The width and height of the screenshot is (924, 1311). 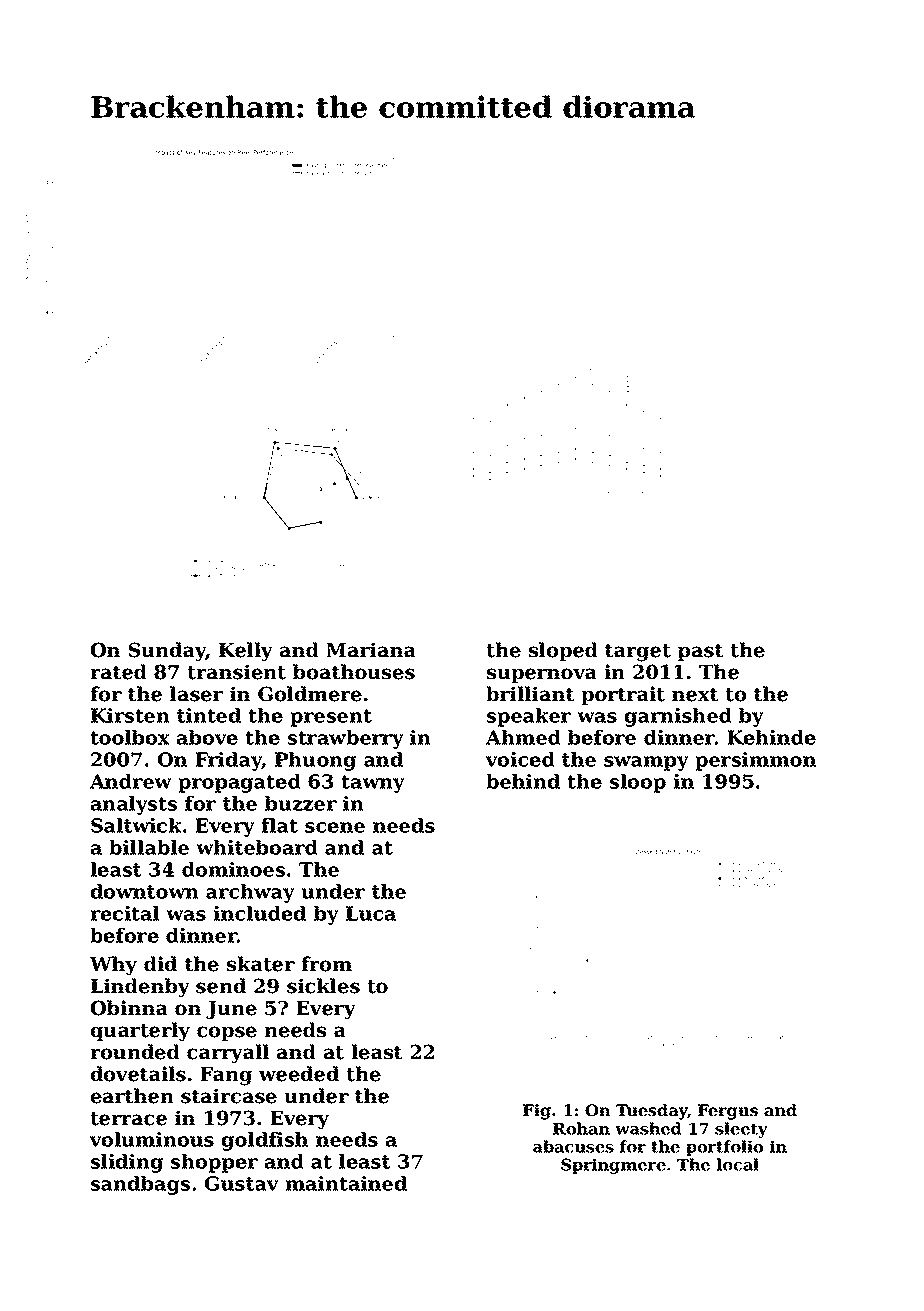 I want to click on persimmon, so click(x=755, y=761).
